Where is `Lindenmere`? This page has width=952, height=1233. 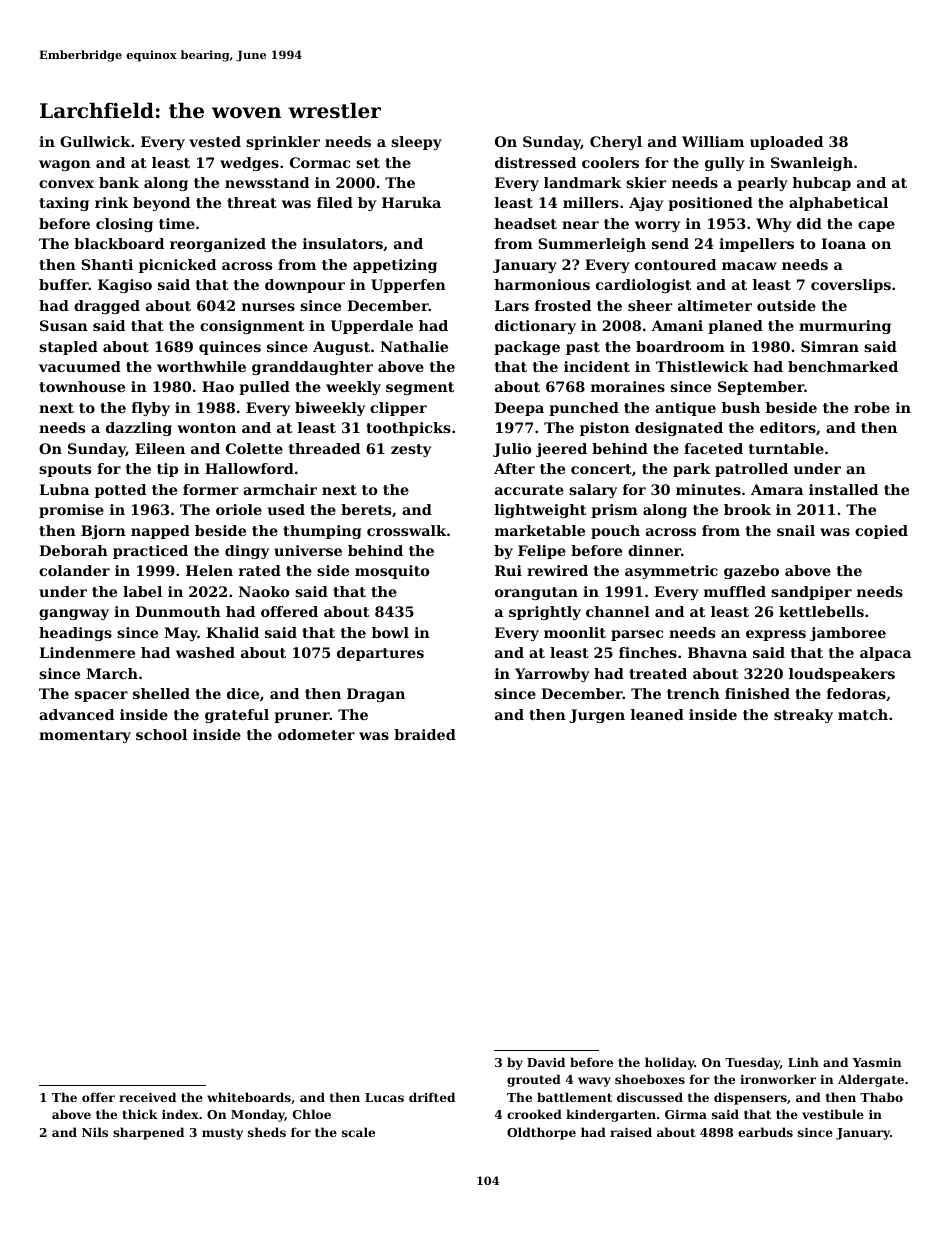 Lindenmere is located at coordinates (87, 652).
